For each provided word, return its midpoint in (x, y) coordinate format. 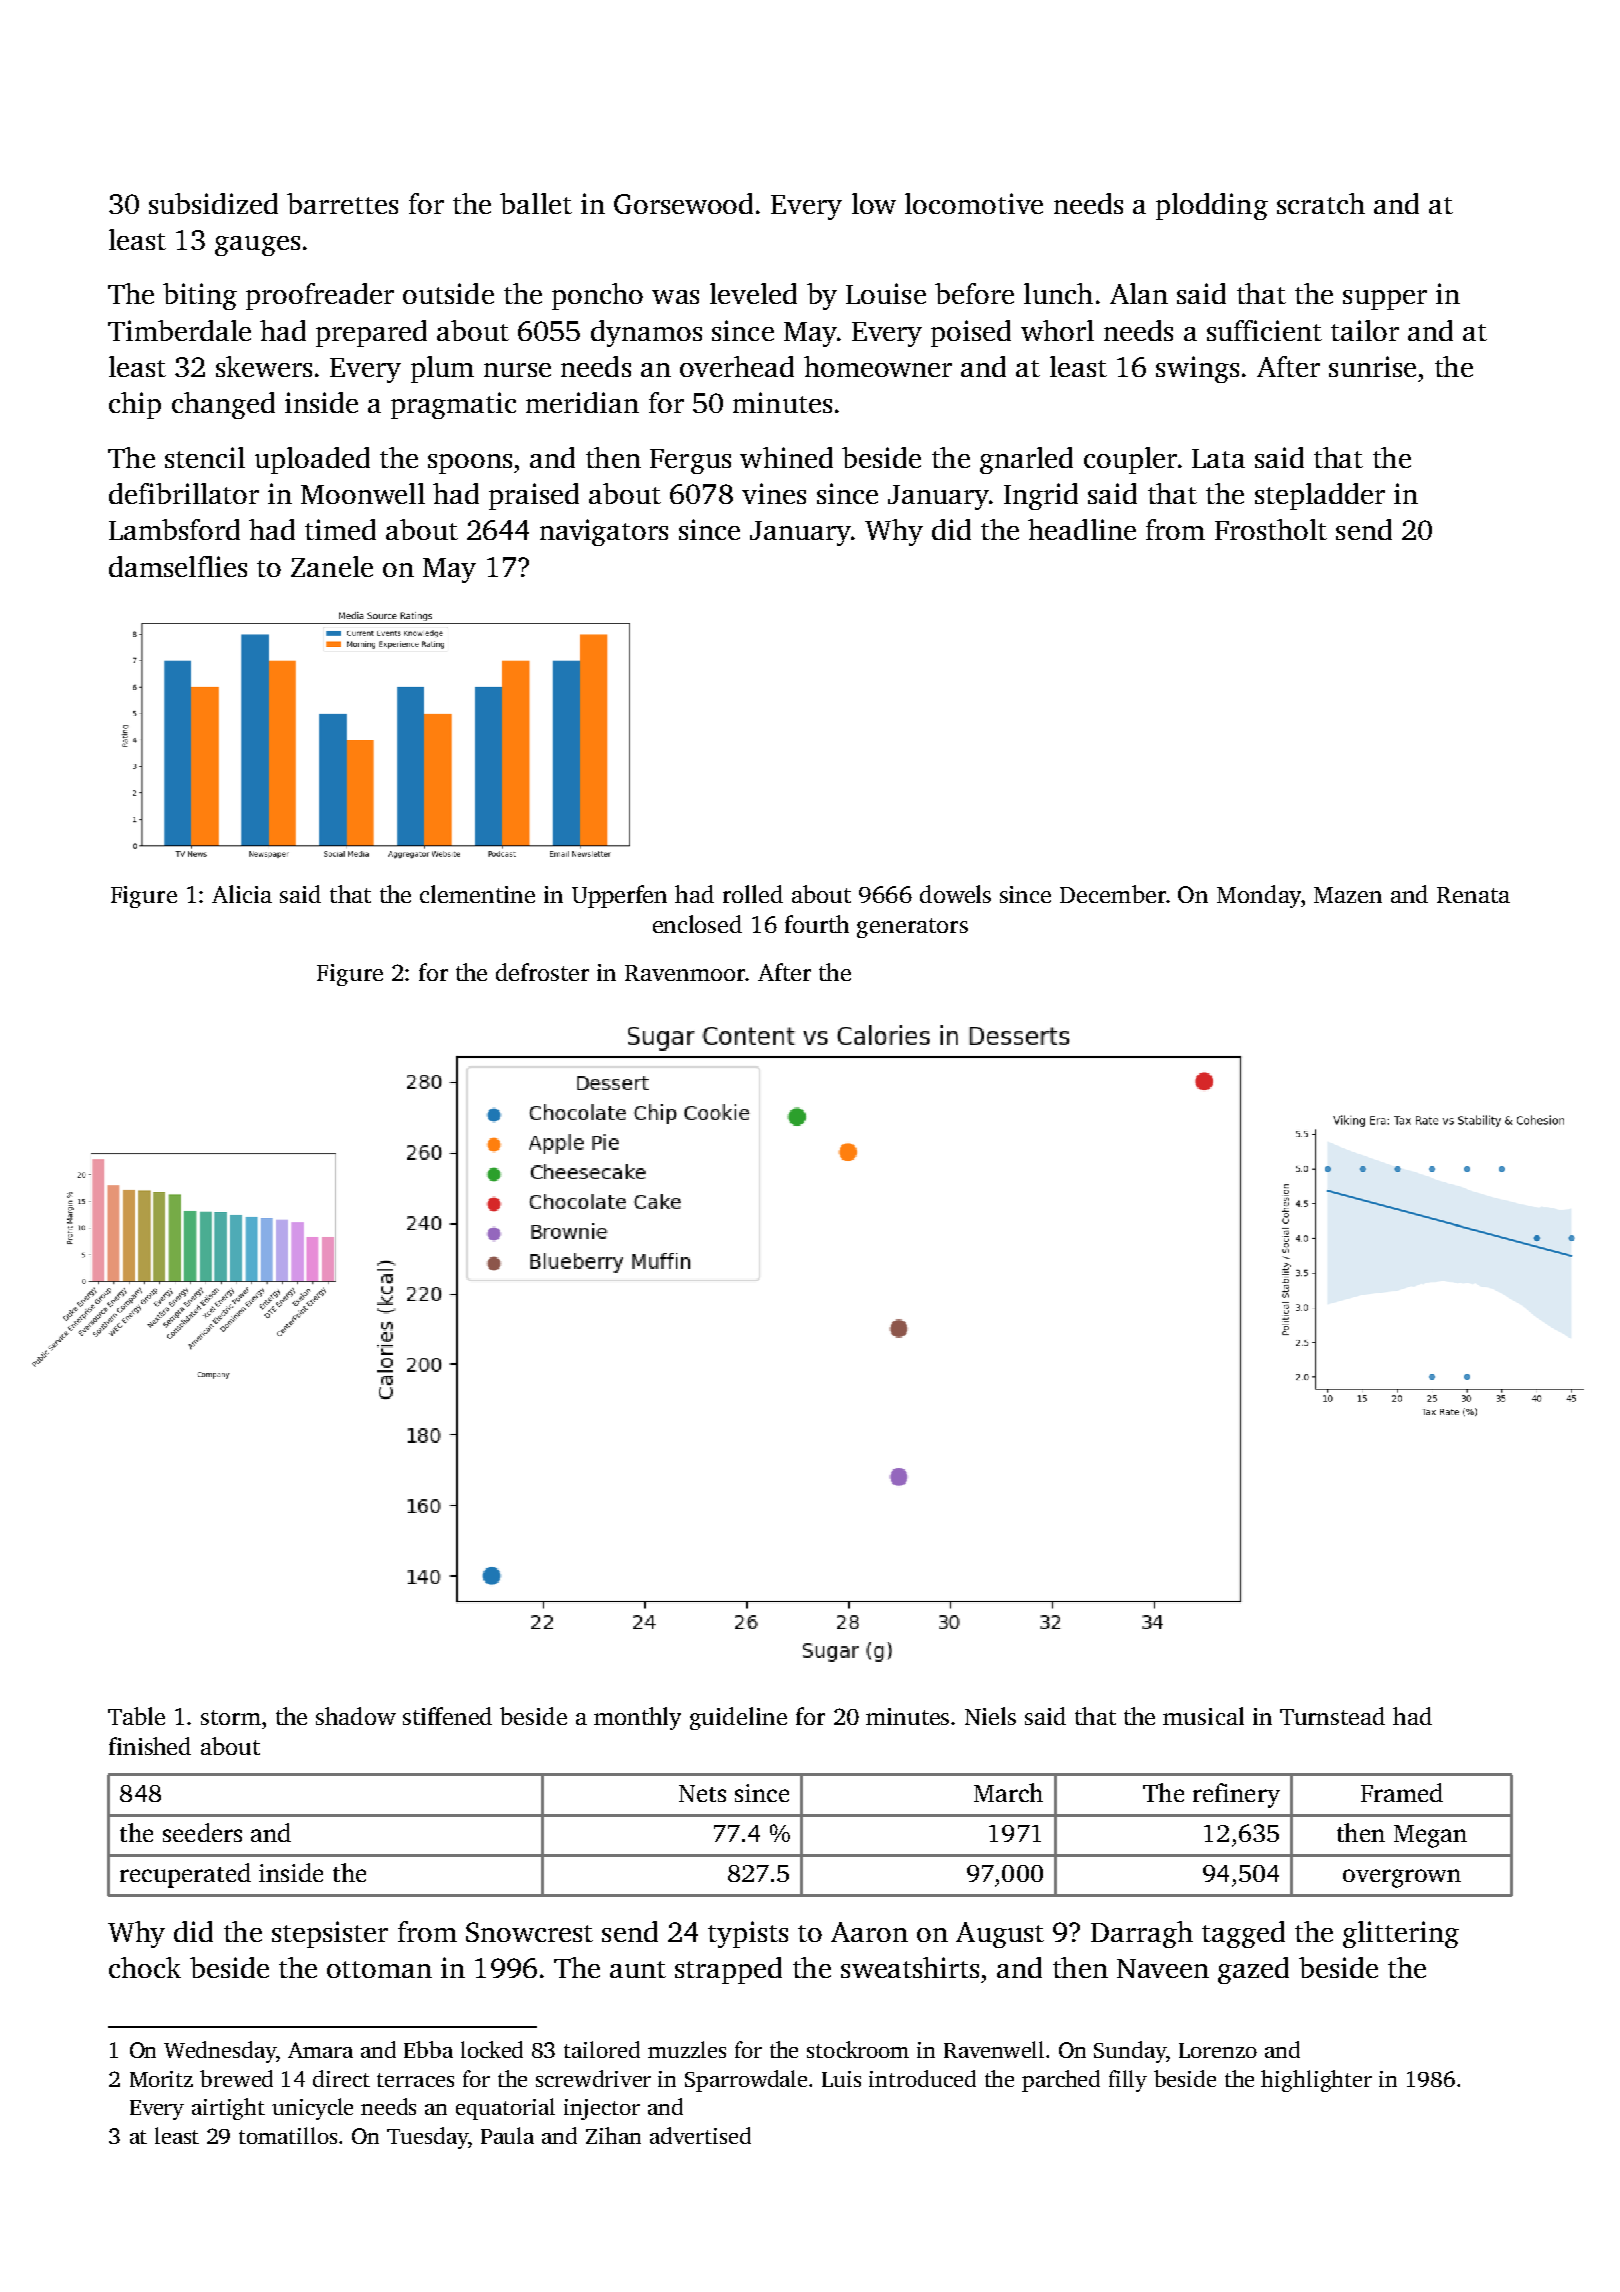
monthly (637, 1718)
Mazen (1348, 895)
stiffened (447, 1716)
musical (1203, 1716)
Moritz (161, 2079)
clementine (477, 894)
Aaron (869, 1932)
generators (912, 928)
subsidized (213, 203)
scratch (1321, 203)
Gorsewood (683, 203)
